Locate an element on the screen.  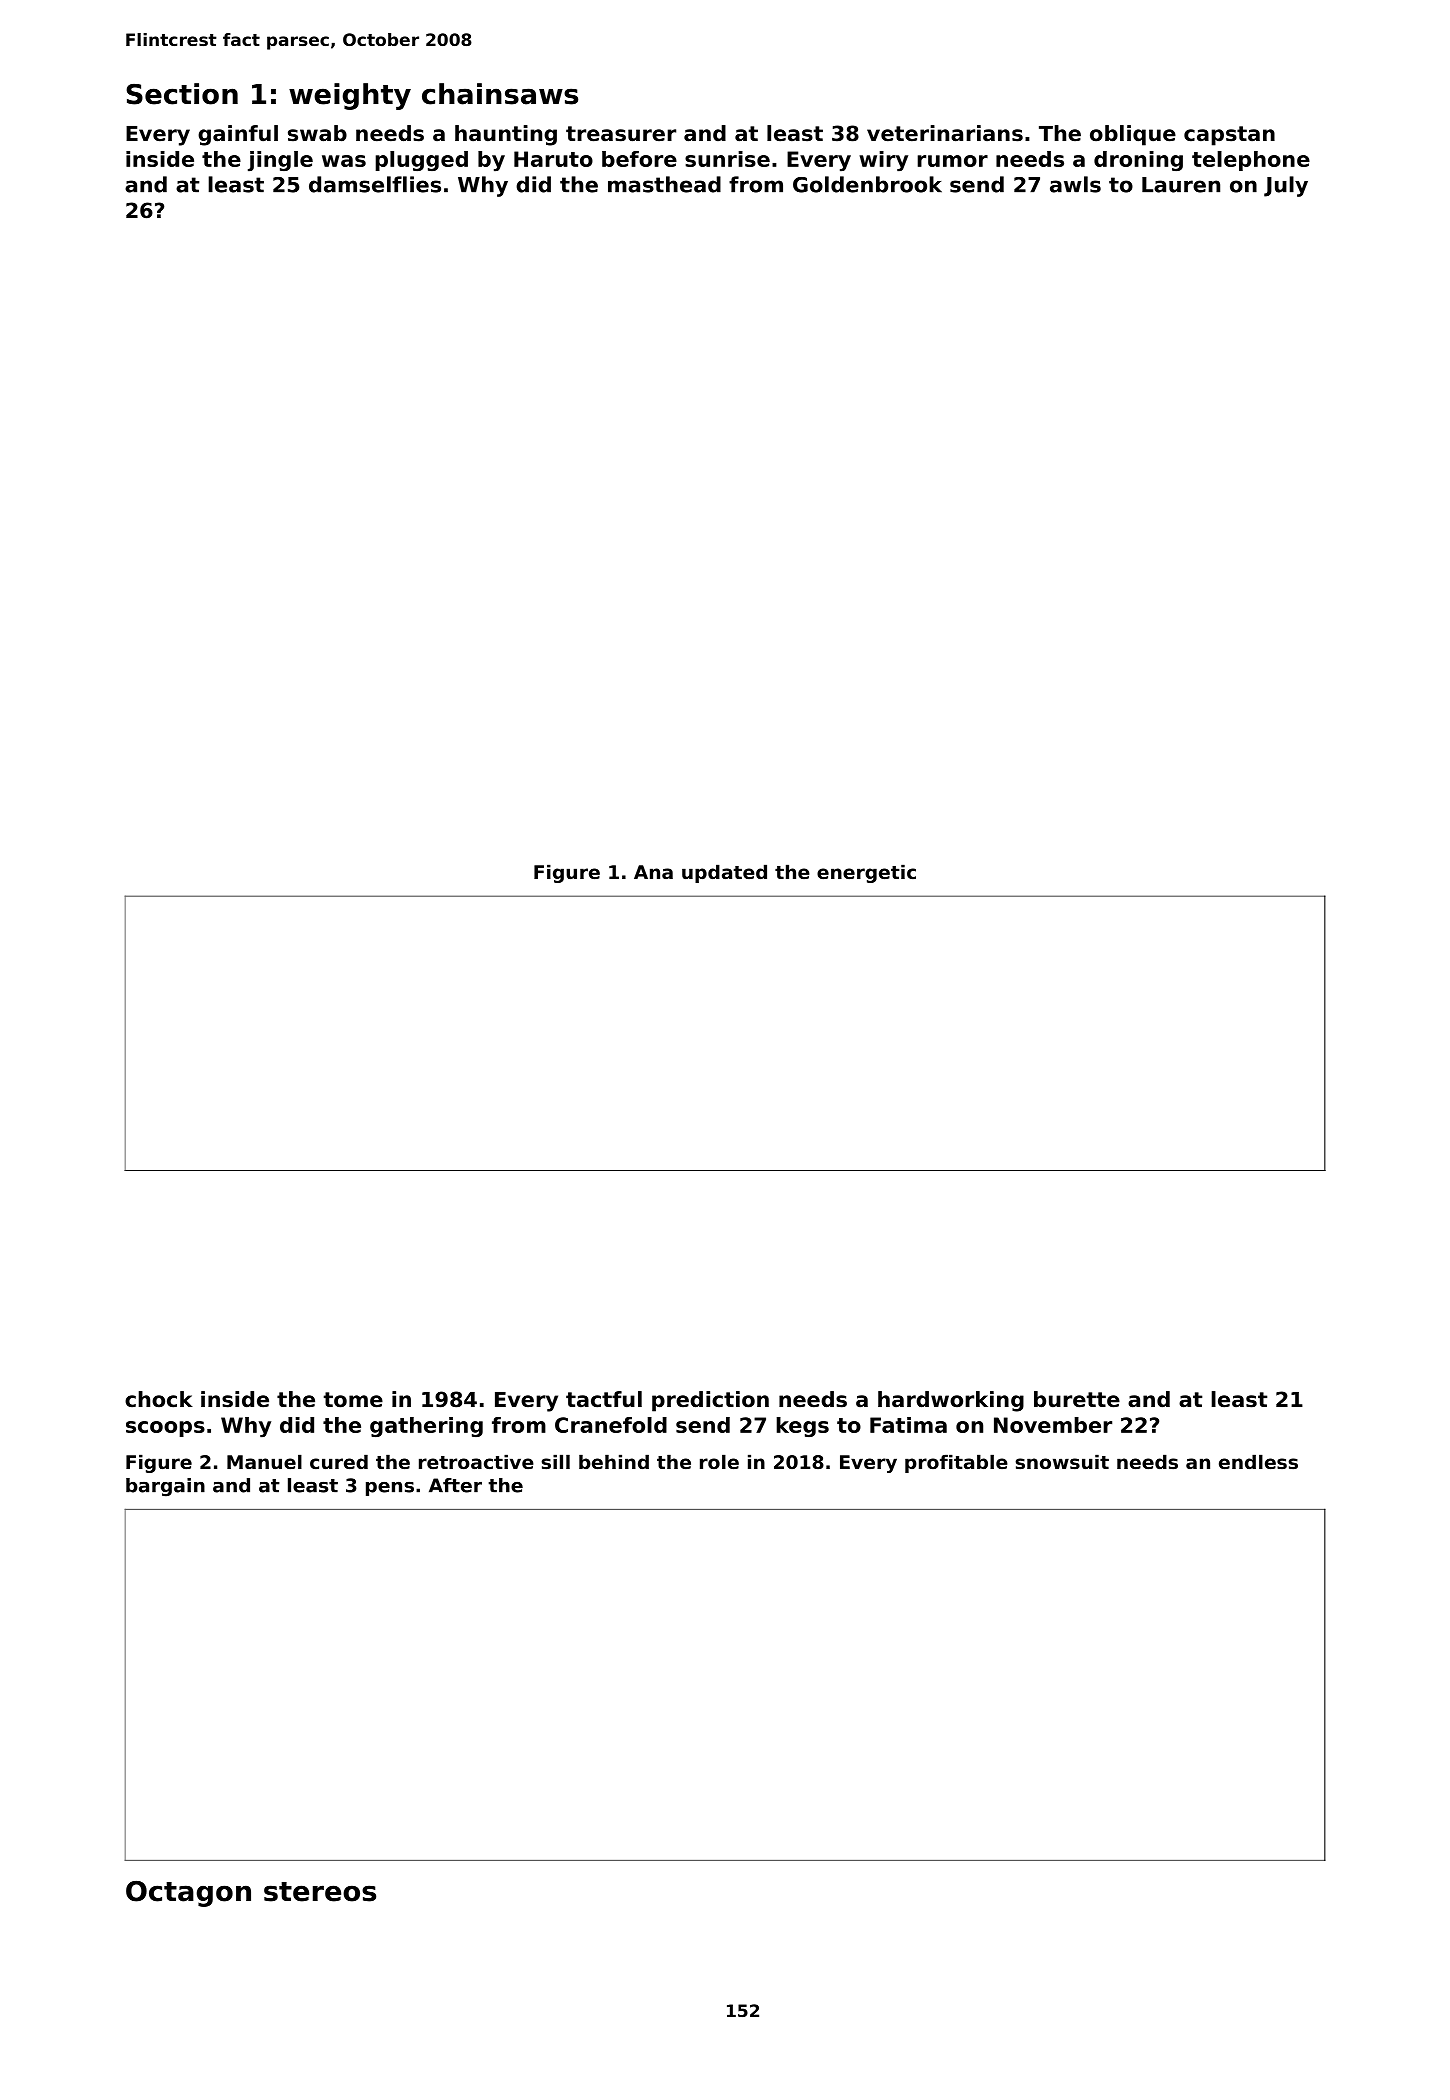
burette is located at coordinates (1077, 1399).
